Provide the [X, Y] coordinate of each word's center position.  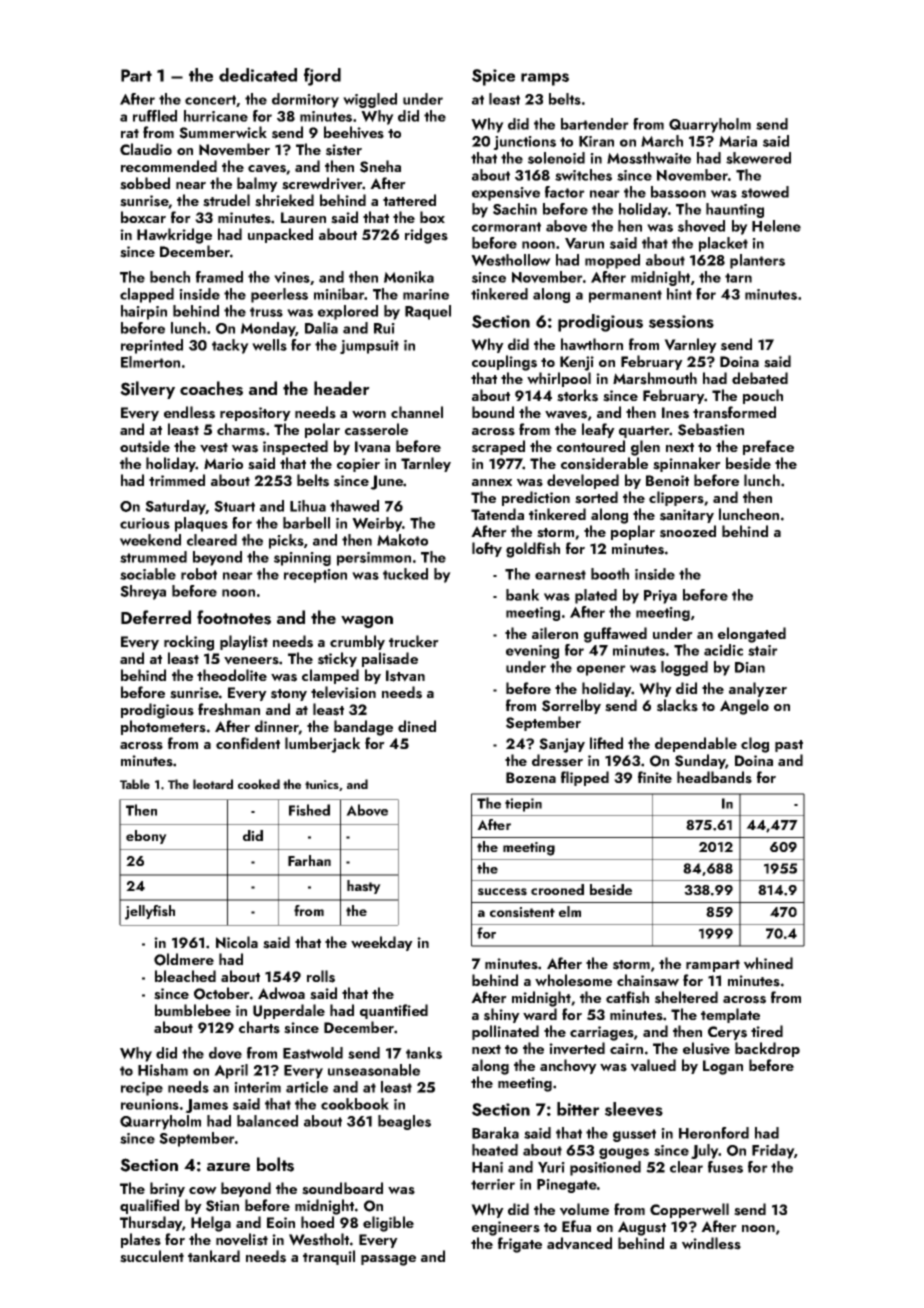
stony [289, 695]
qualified [149, 1206]
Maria [738, 141]
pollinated [505, 1032]
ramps [545, 79]
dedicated [258, 75]
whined [768, 963]
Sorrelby [571, 706]
